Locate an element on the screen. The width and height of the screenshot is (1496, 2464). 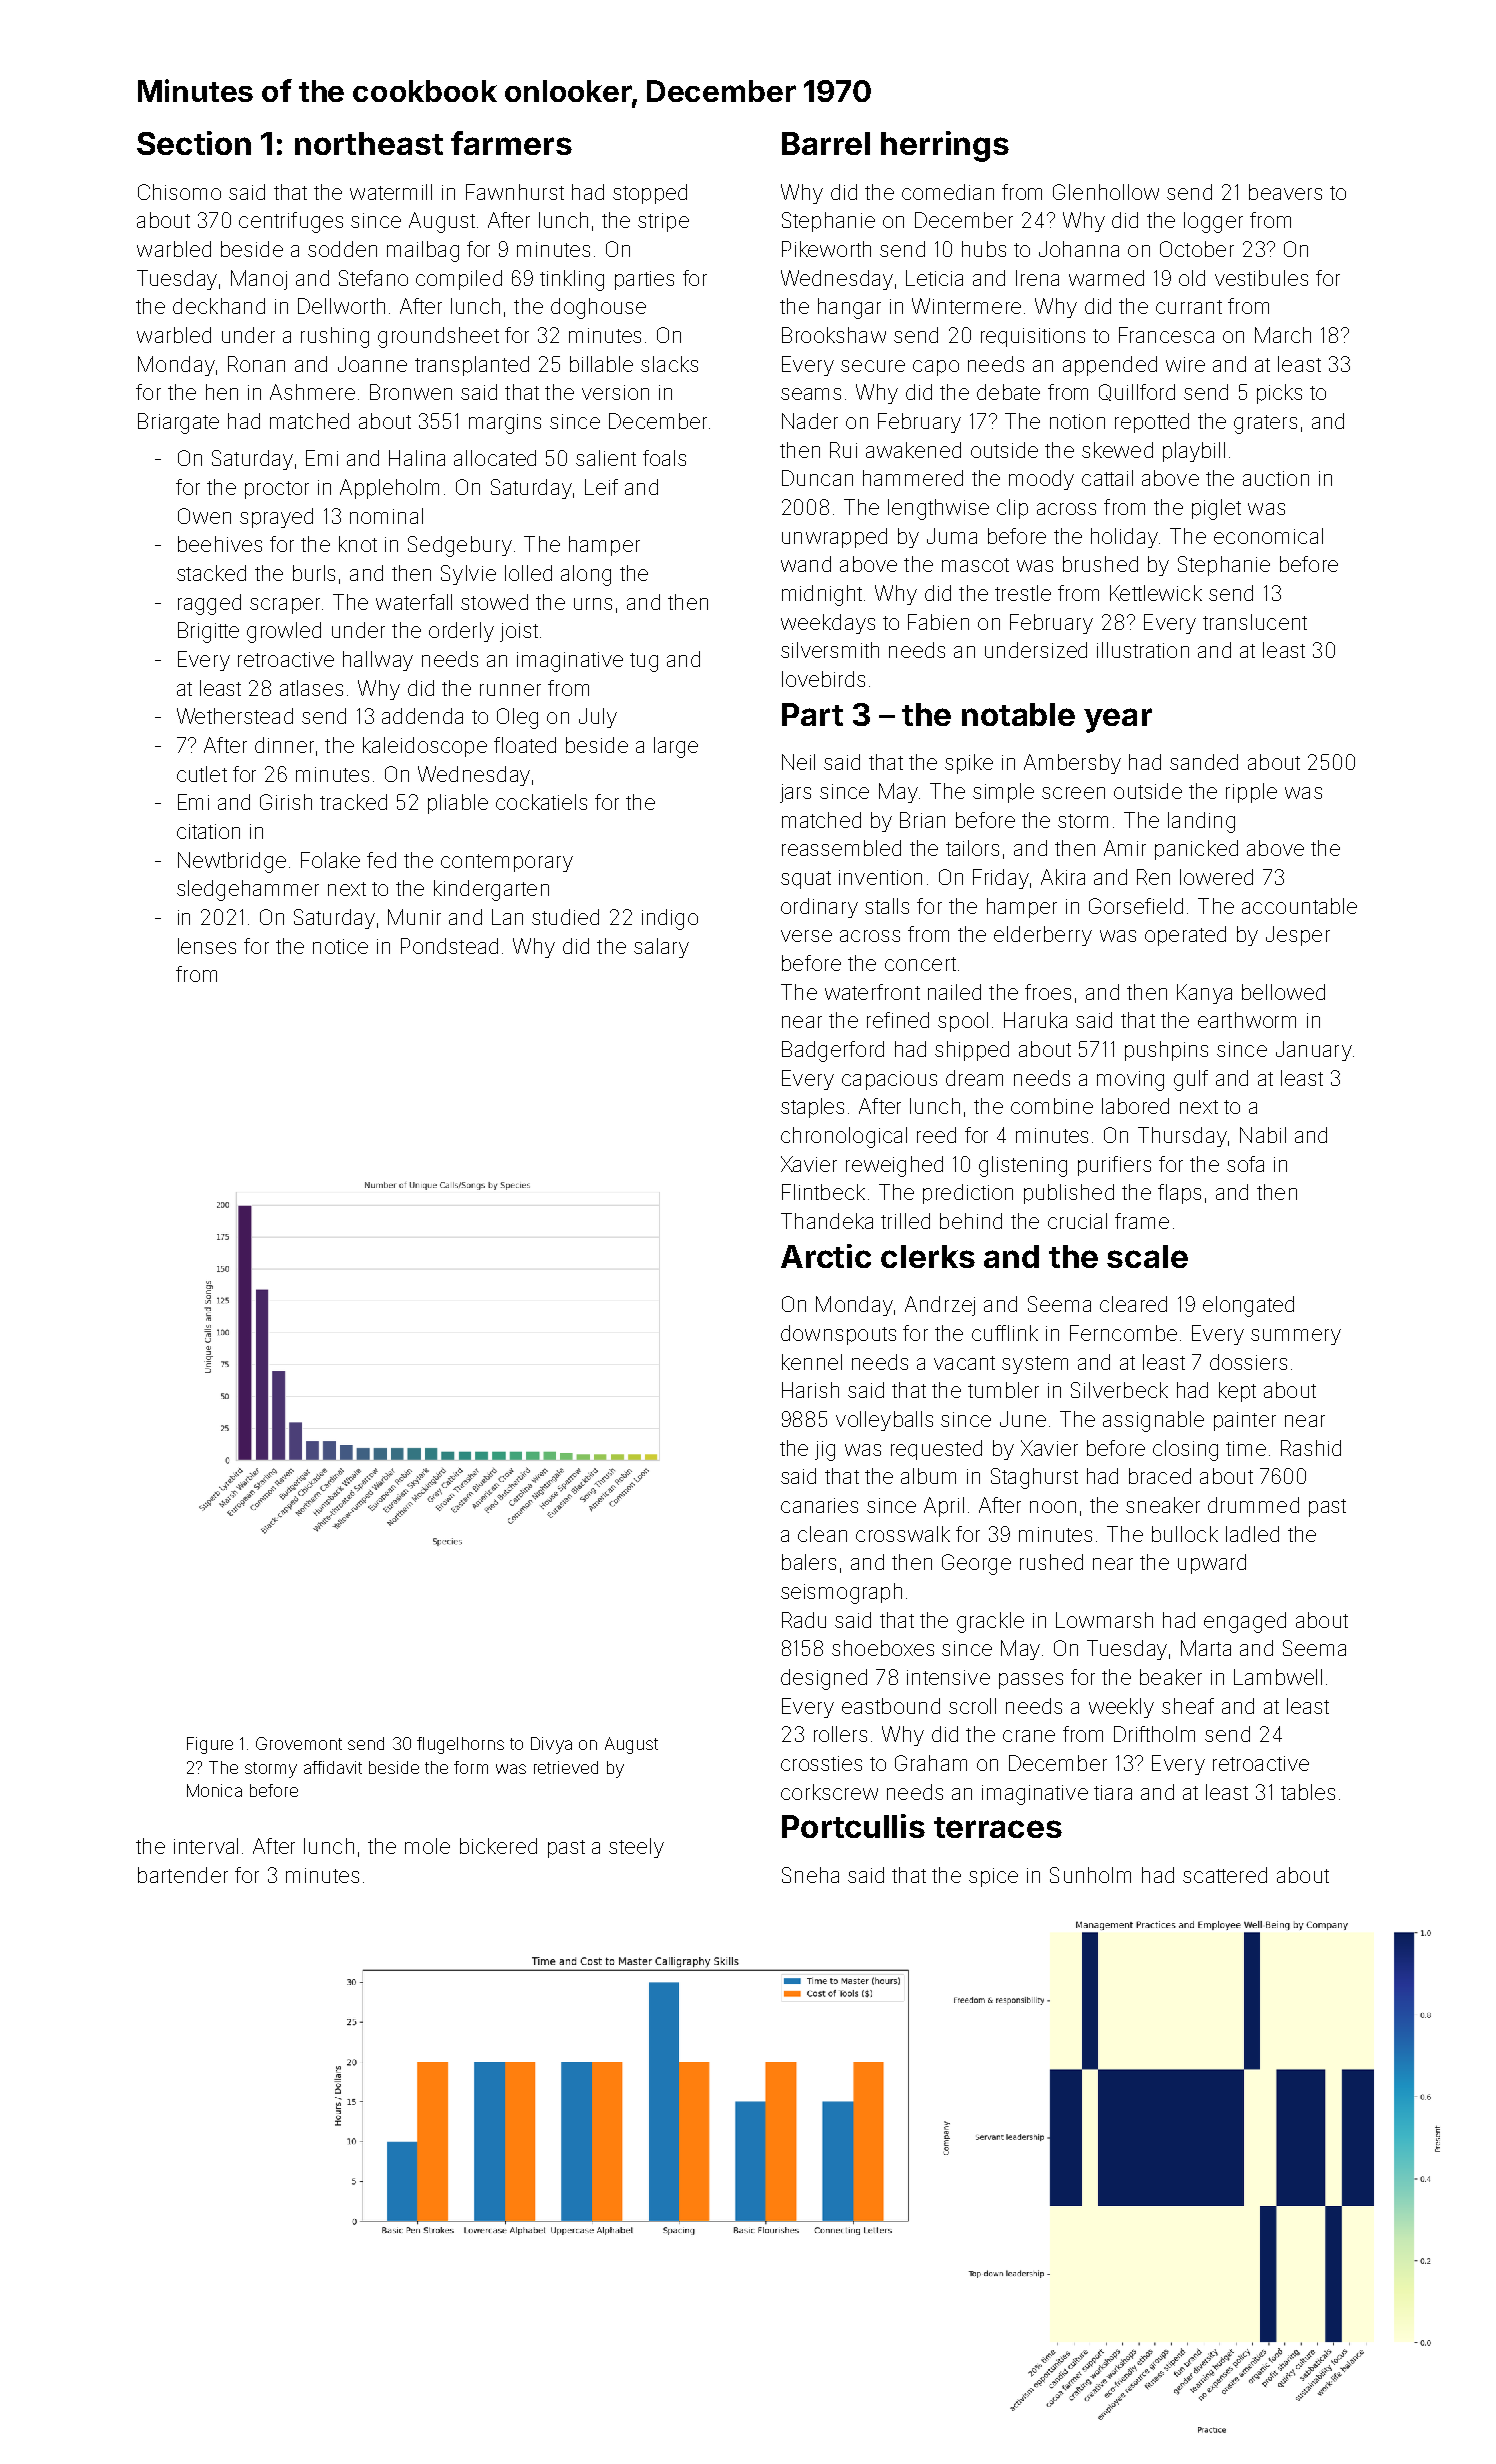
kennel is located at coordinates (812, 1362).
